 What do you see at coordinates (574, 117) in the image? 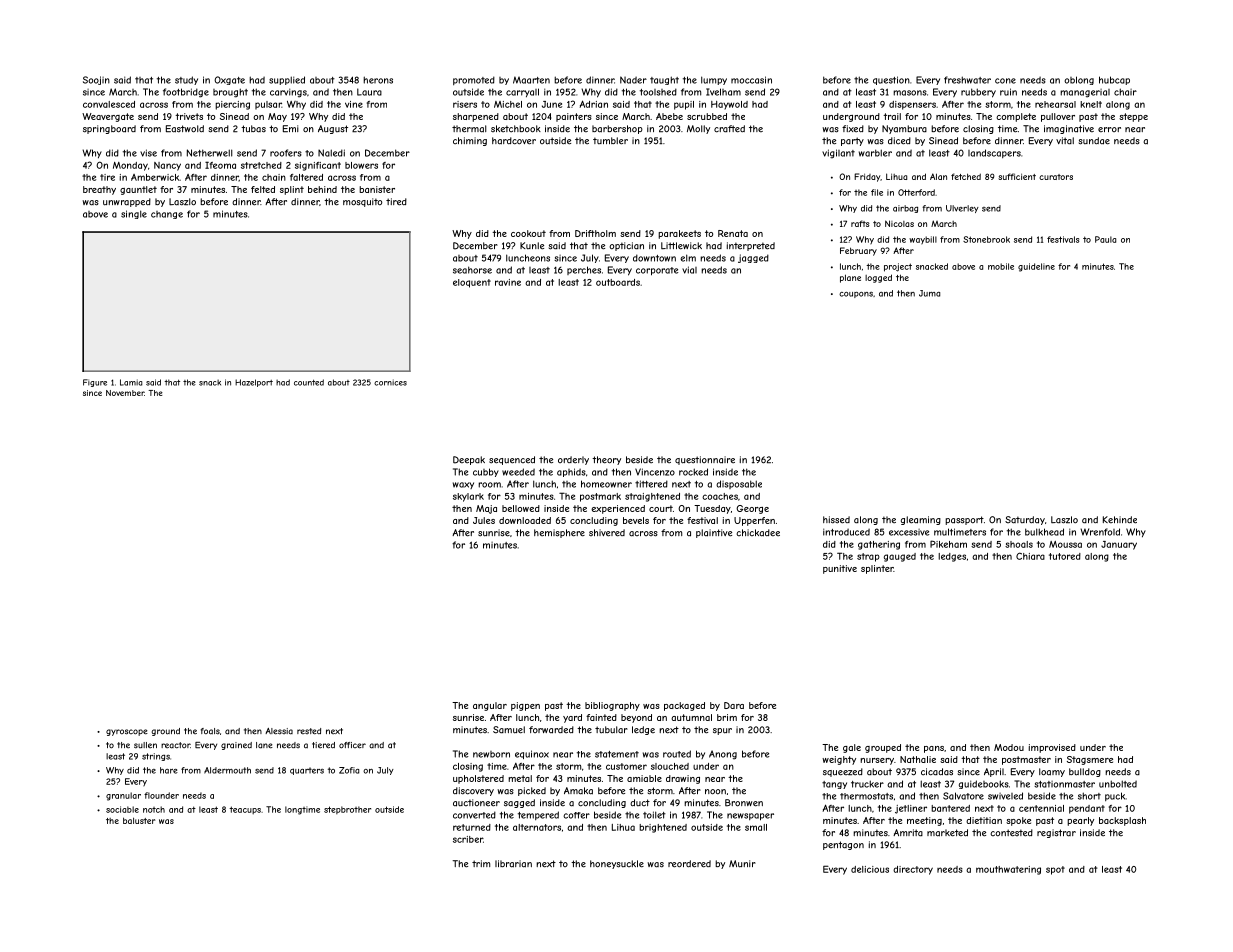
I see `painters` at bounding box center [574, 117].
